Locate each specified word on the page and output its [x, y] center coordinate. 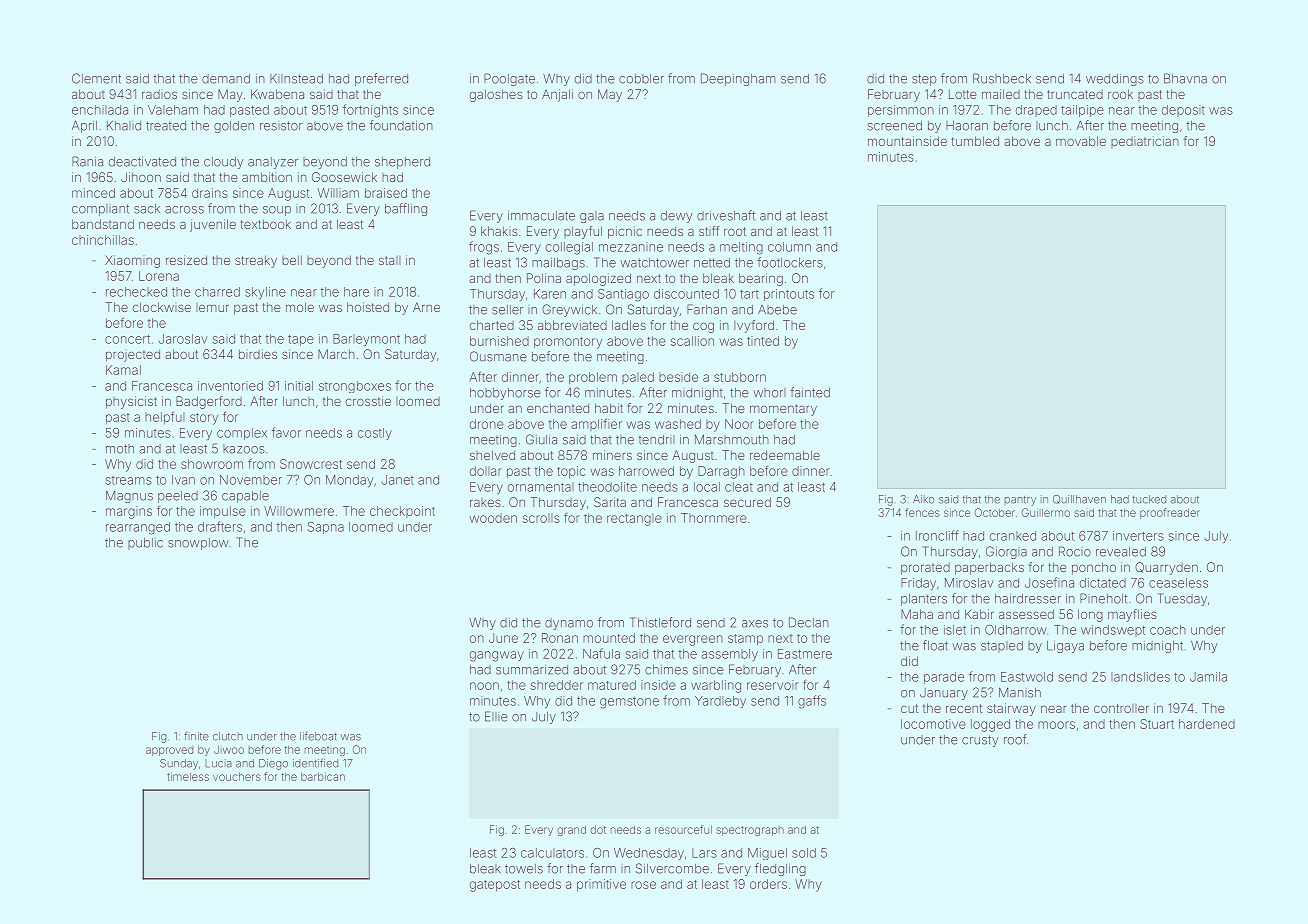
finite [196, 736]
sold [804, 853]
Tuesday [1182, 599]
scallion [692, 341]
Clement [96, 78]
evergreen [693, 640]
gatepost [495, 886]
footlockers [790, 262]
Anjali [557, 95]
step [924, 80]
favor [286, 432]
